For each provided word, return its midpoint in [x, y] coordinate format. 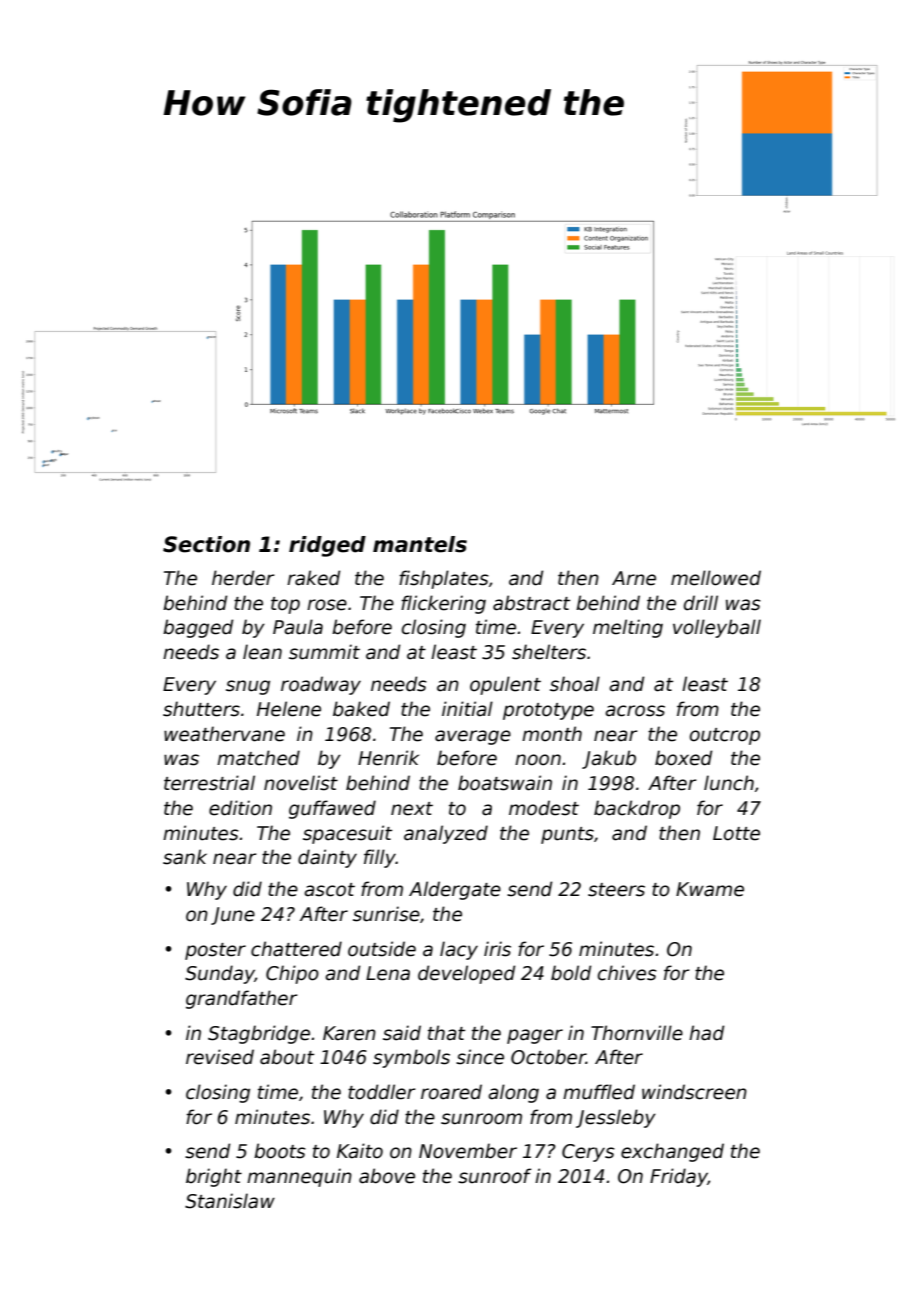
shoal [575, 684]
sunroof [494, 1176]
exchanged [672, 1152]
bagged [198, 628]
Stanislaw [230, 1201]
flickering [443, 604]
